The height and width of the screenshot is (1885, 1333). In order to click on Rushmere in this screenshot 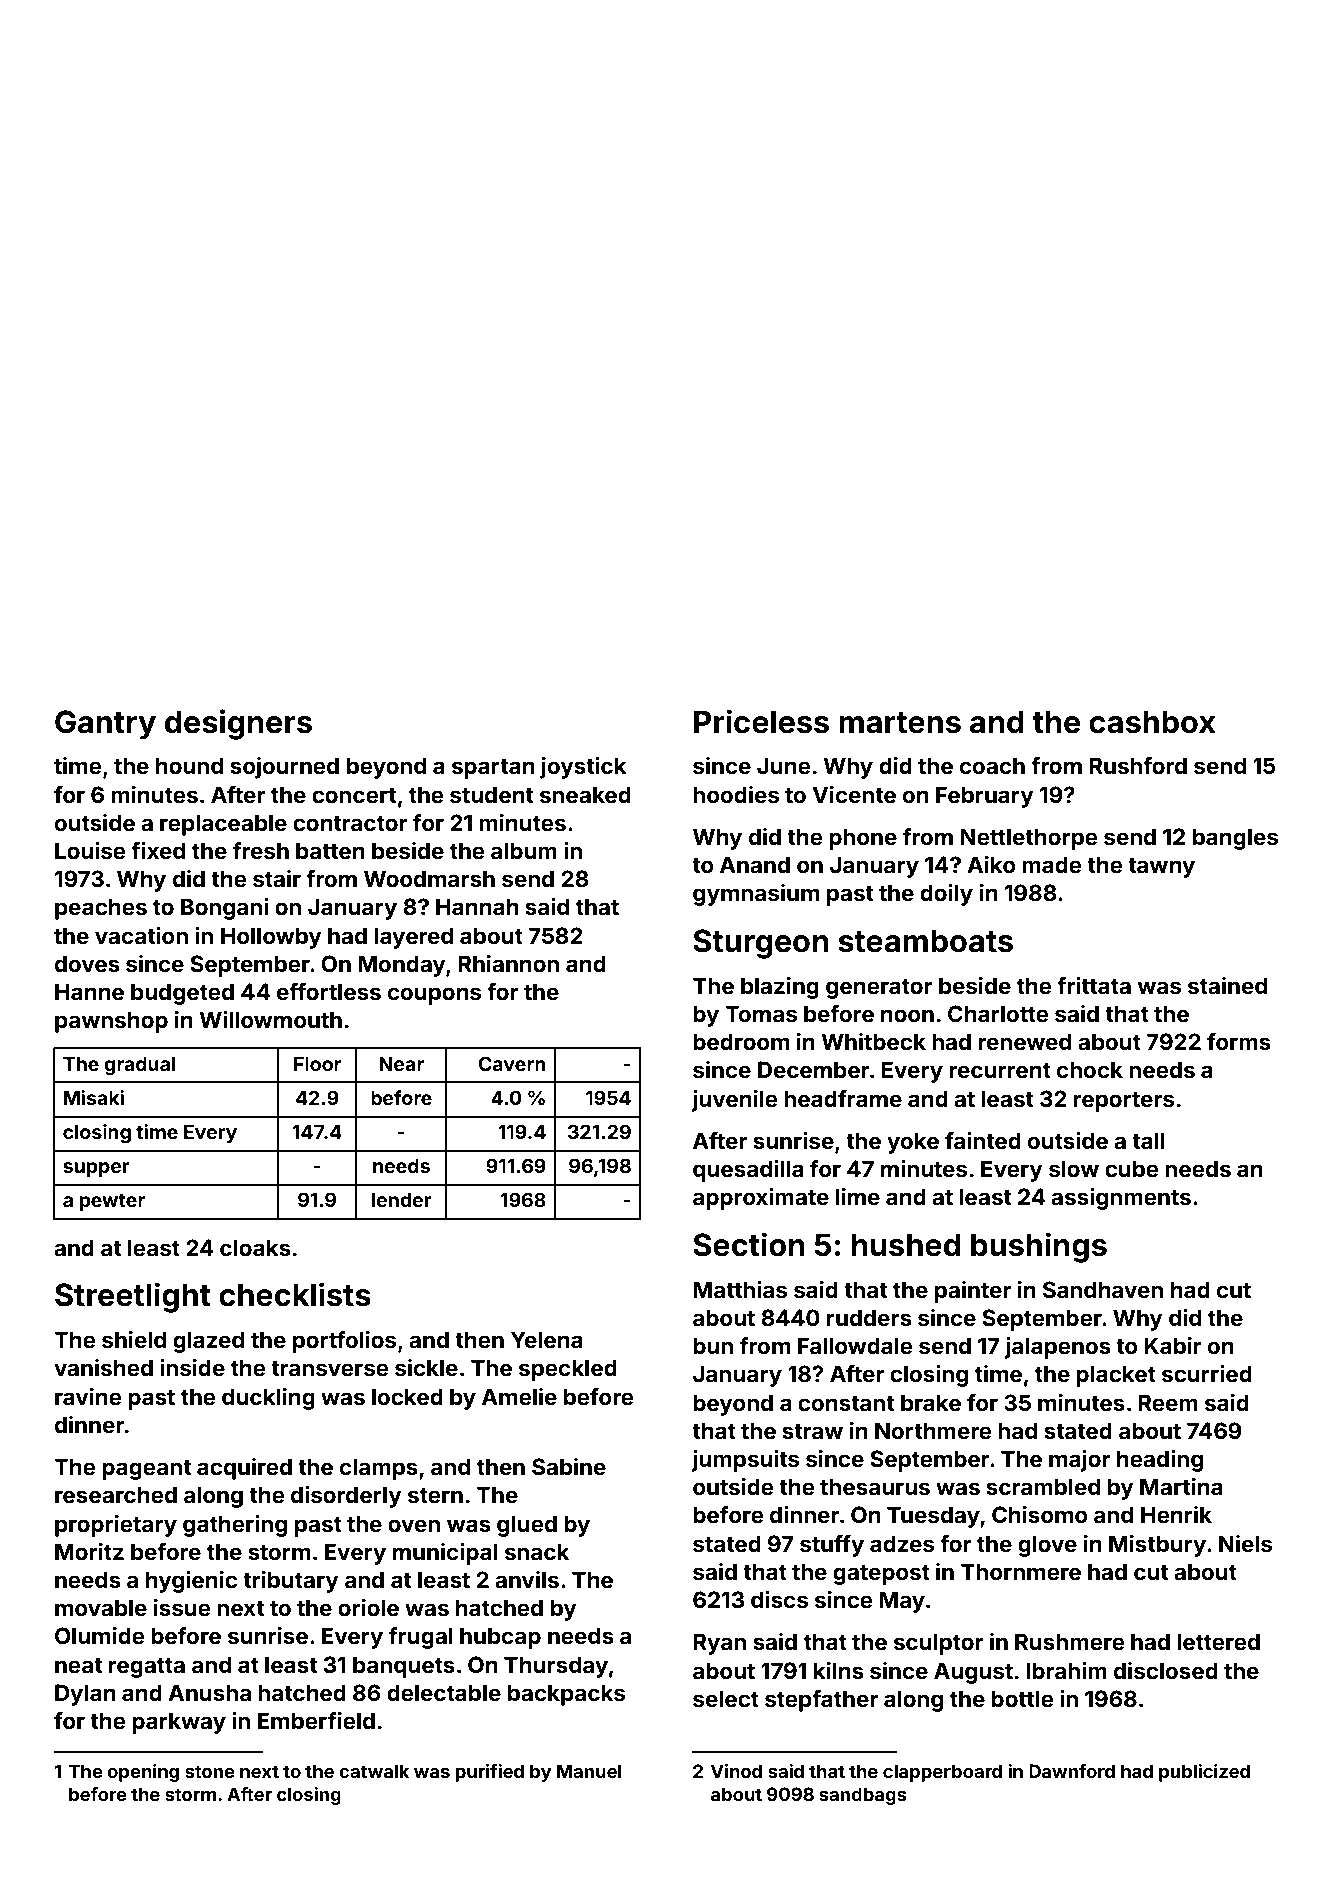, I will do `click(1070, 1641)`.
